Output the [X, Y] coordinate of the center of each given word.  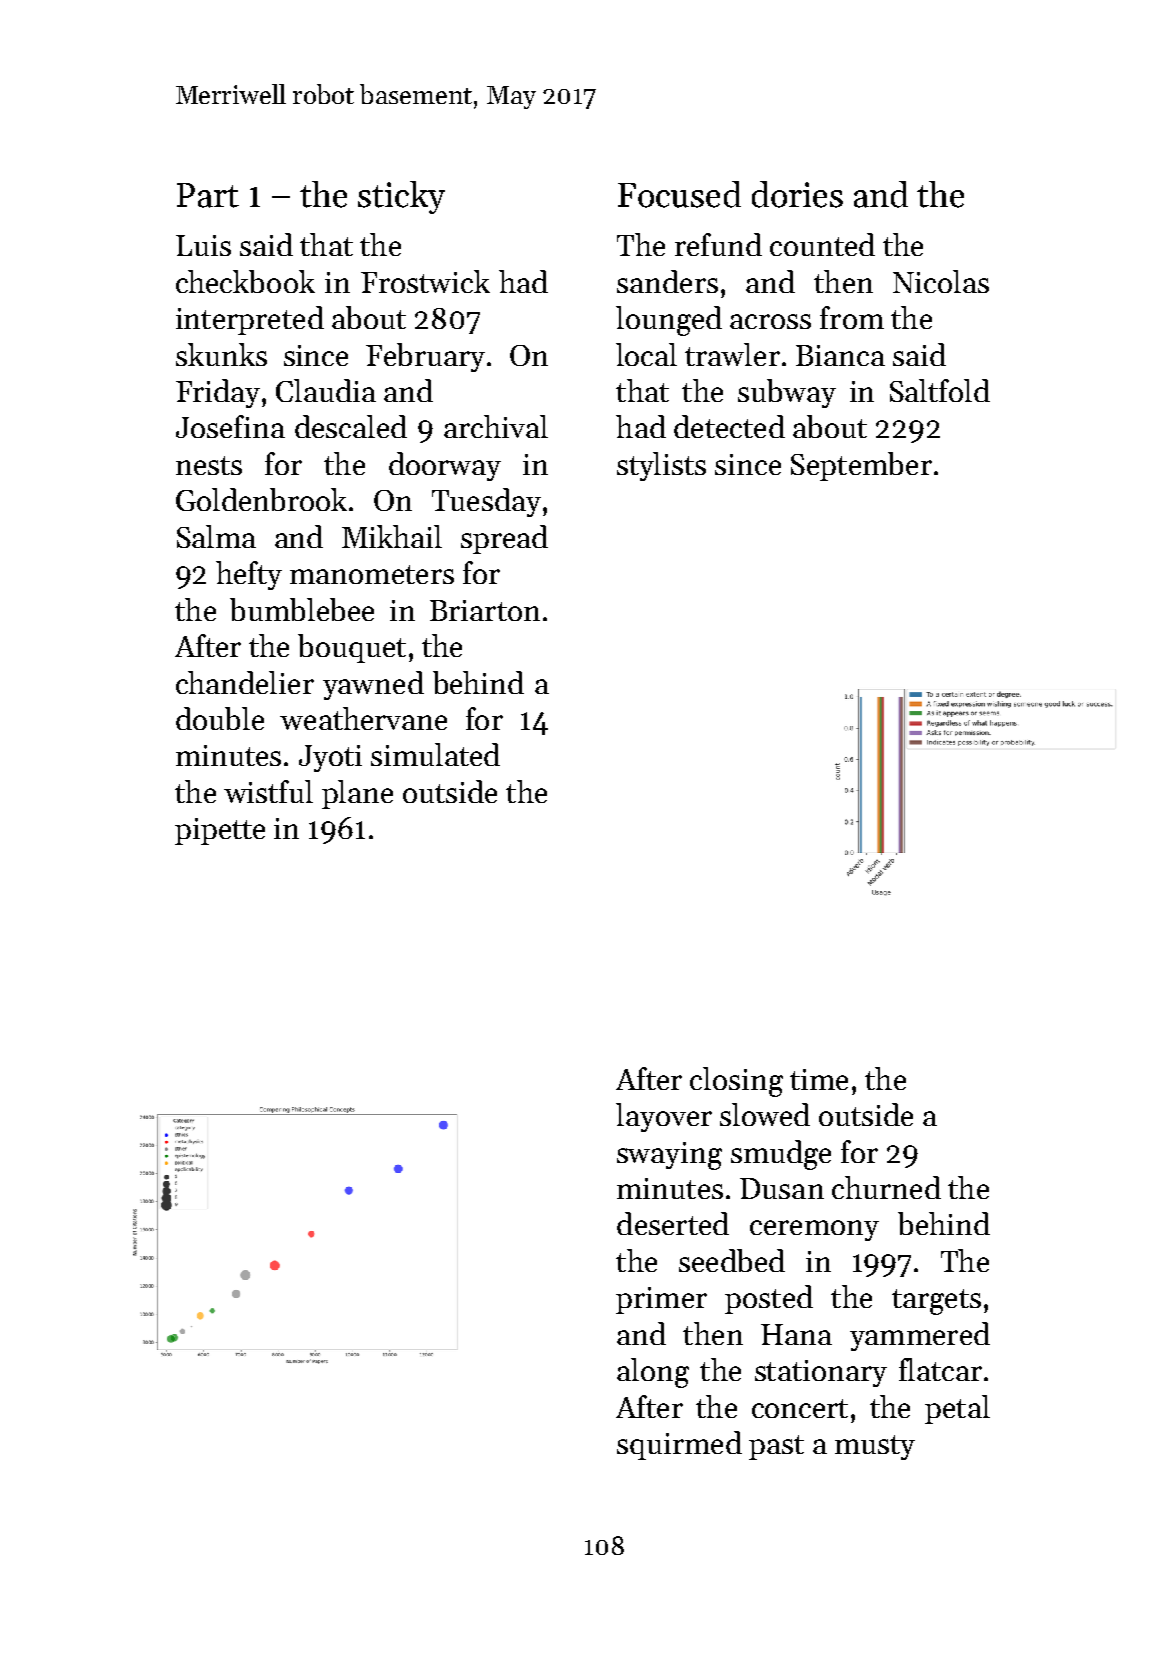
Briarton [485, 610]
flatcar [940, 1369]
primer [661, 1300]
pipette [220, 831]
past [776, 1447]
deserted [673, 1223]
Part [208, 195]
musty [875, 1447]
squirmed [679, 1445]
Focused [679, 194]
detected [729, 426]
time [819, 1079]
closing [736, 1082]
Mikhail [392, 536]
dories [797, 194]
